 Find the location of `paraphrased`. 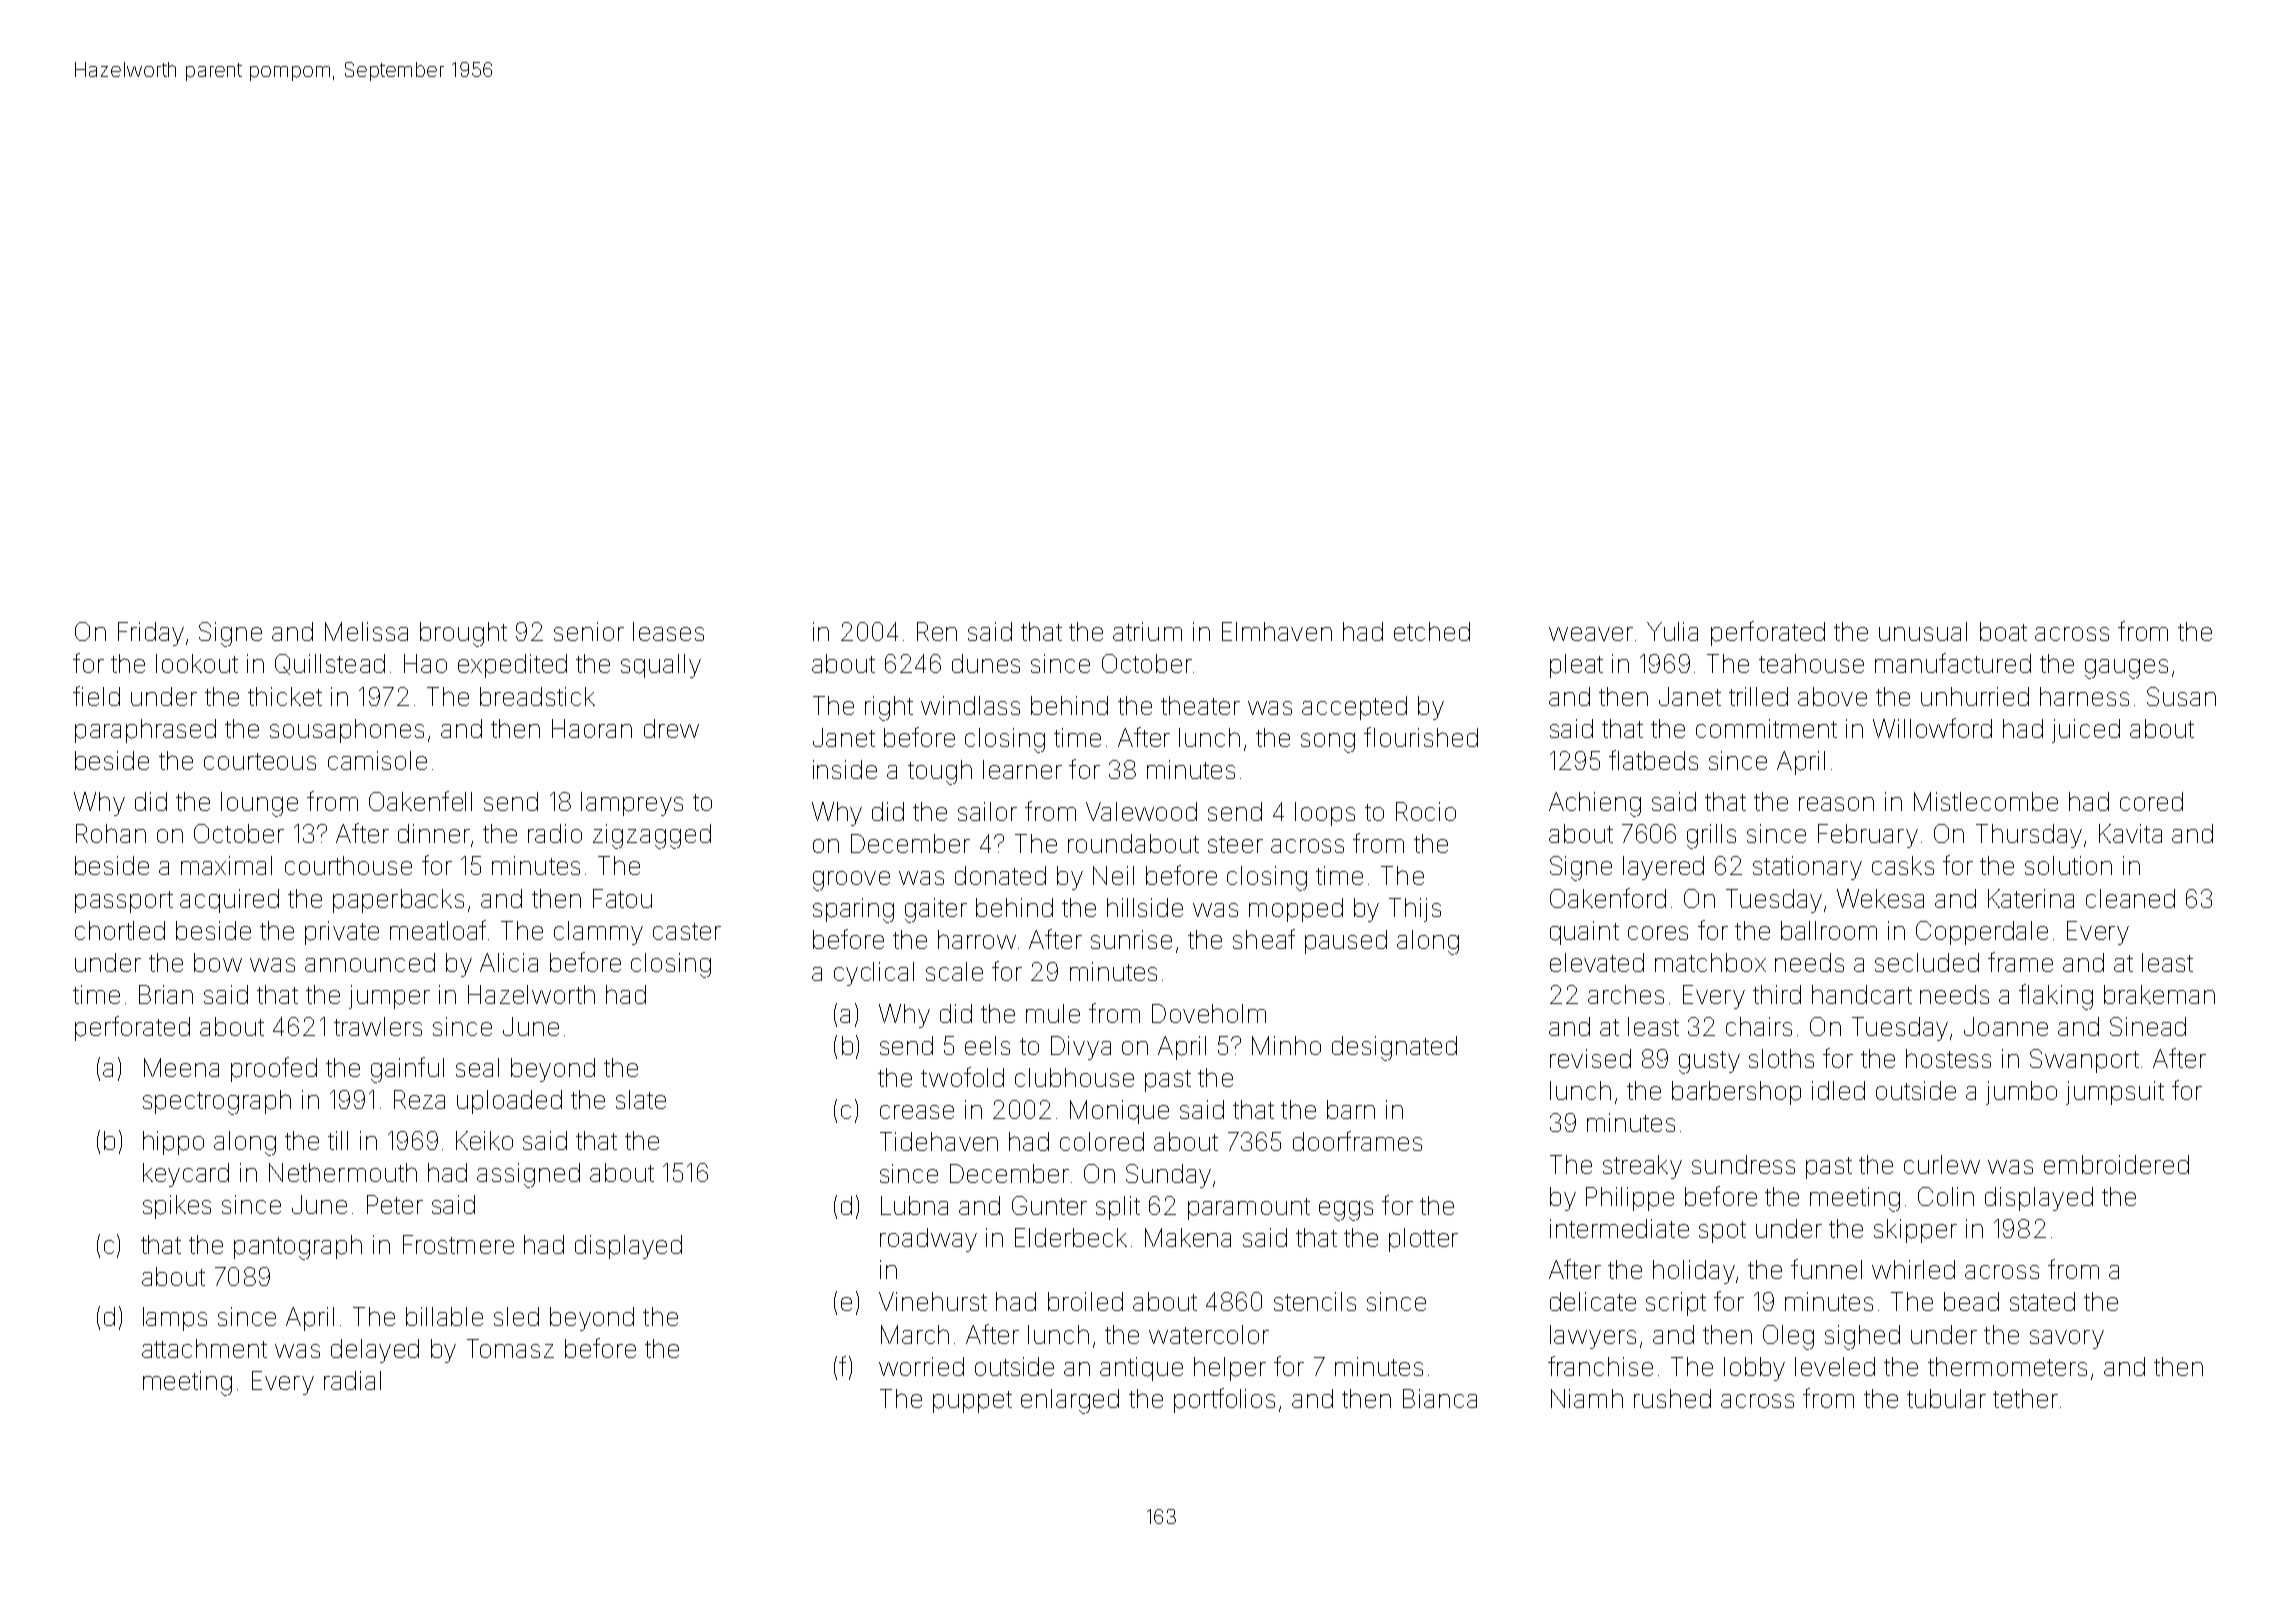

paraphrased is located at coordinates (145, 731).
